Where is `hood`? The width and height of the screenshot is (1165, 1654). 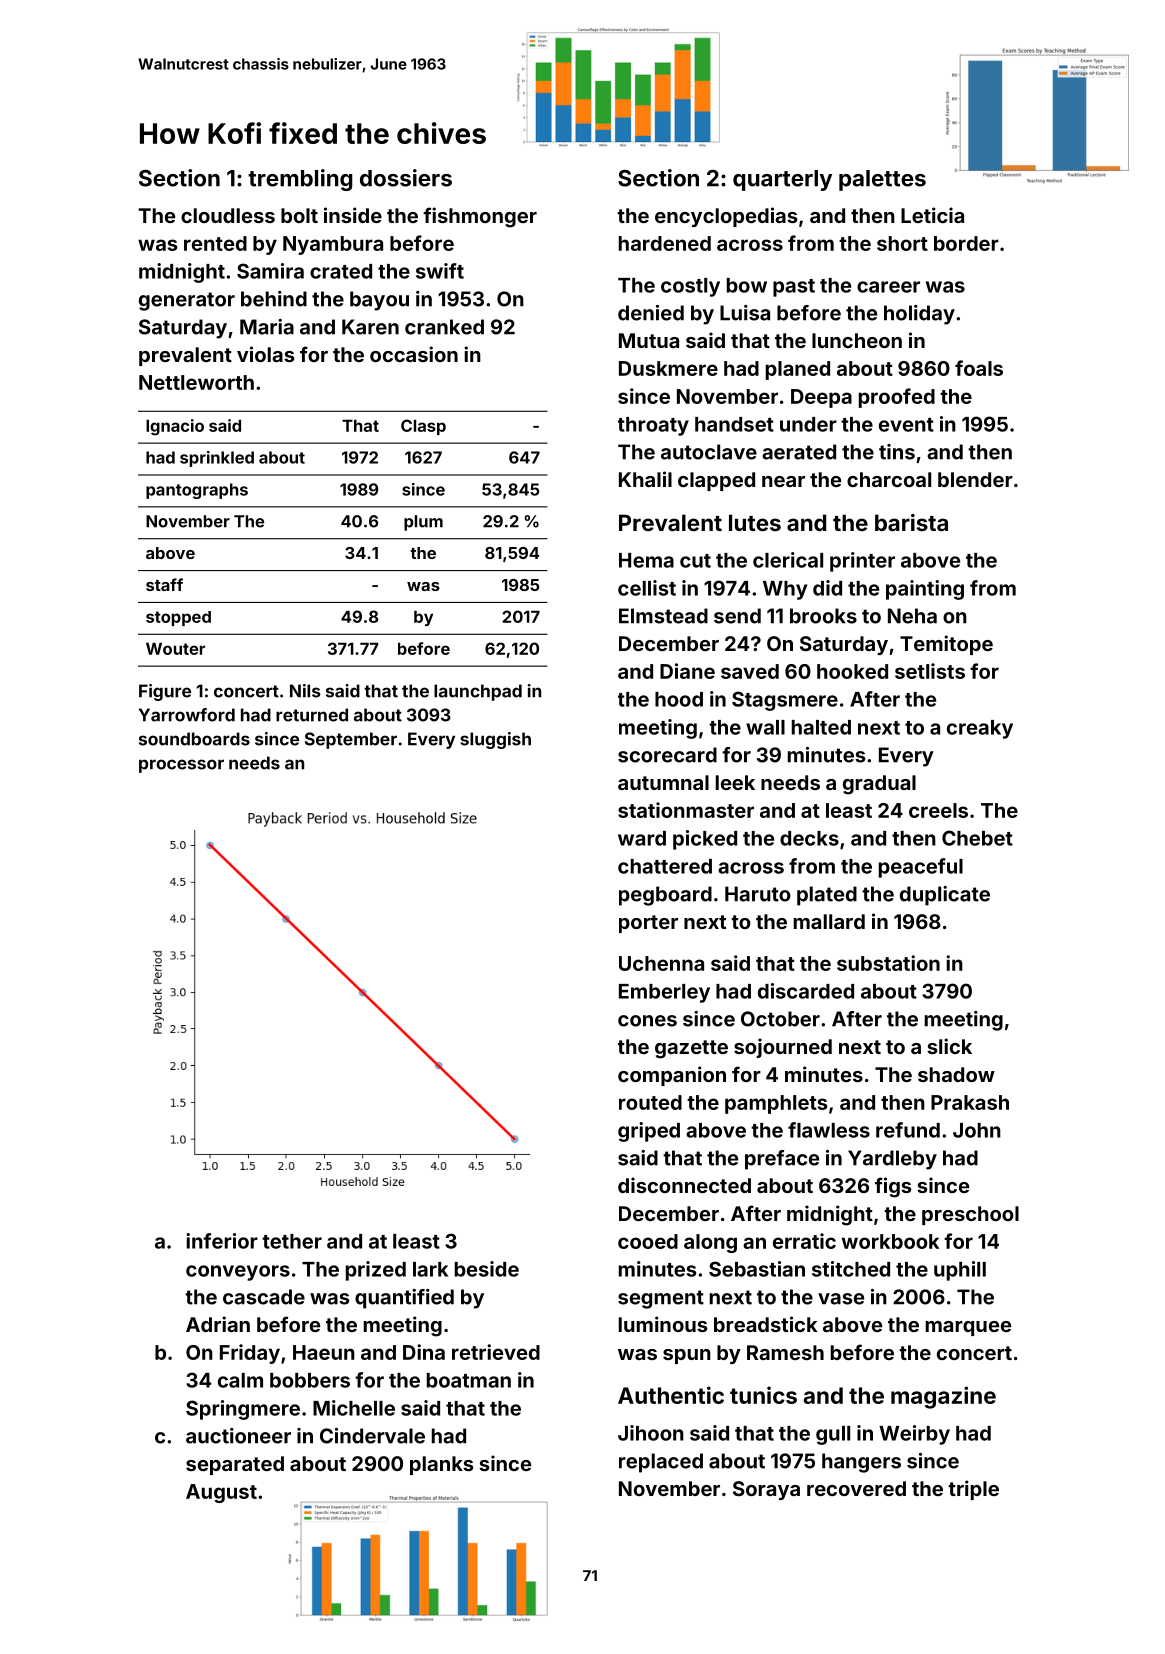
hood is located at coordinates (679, 699).
